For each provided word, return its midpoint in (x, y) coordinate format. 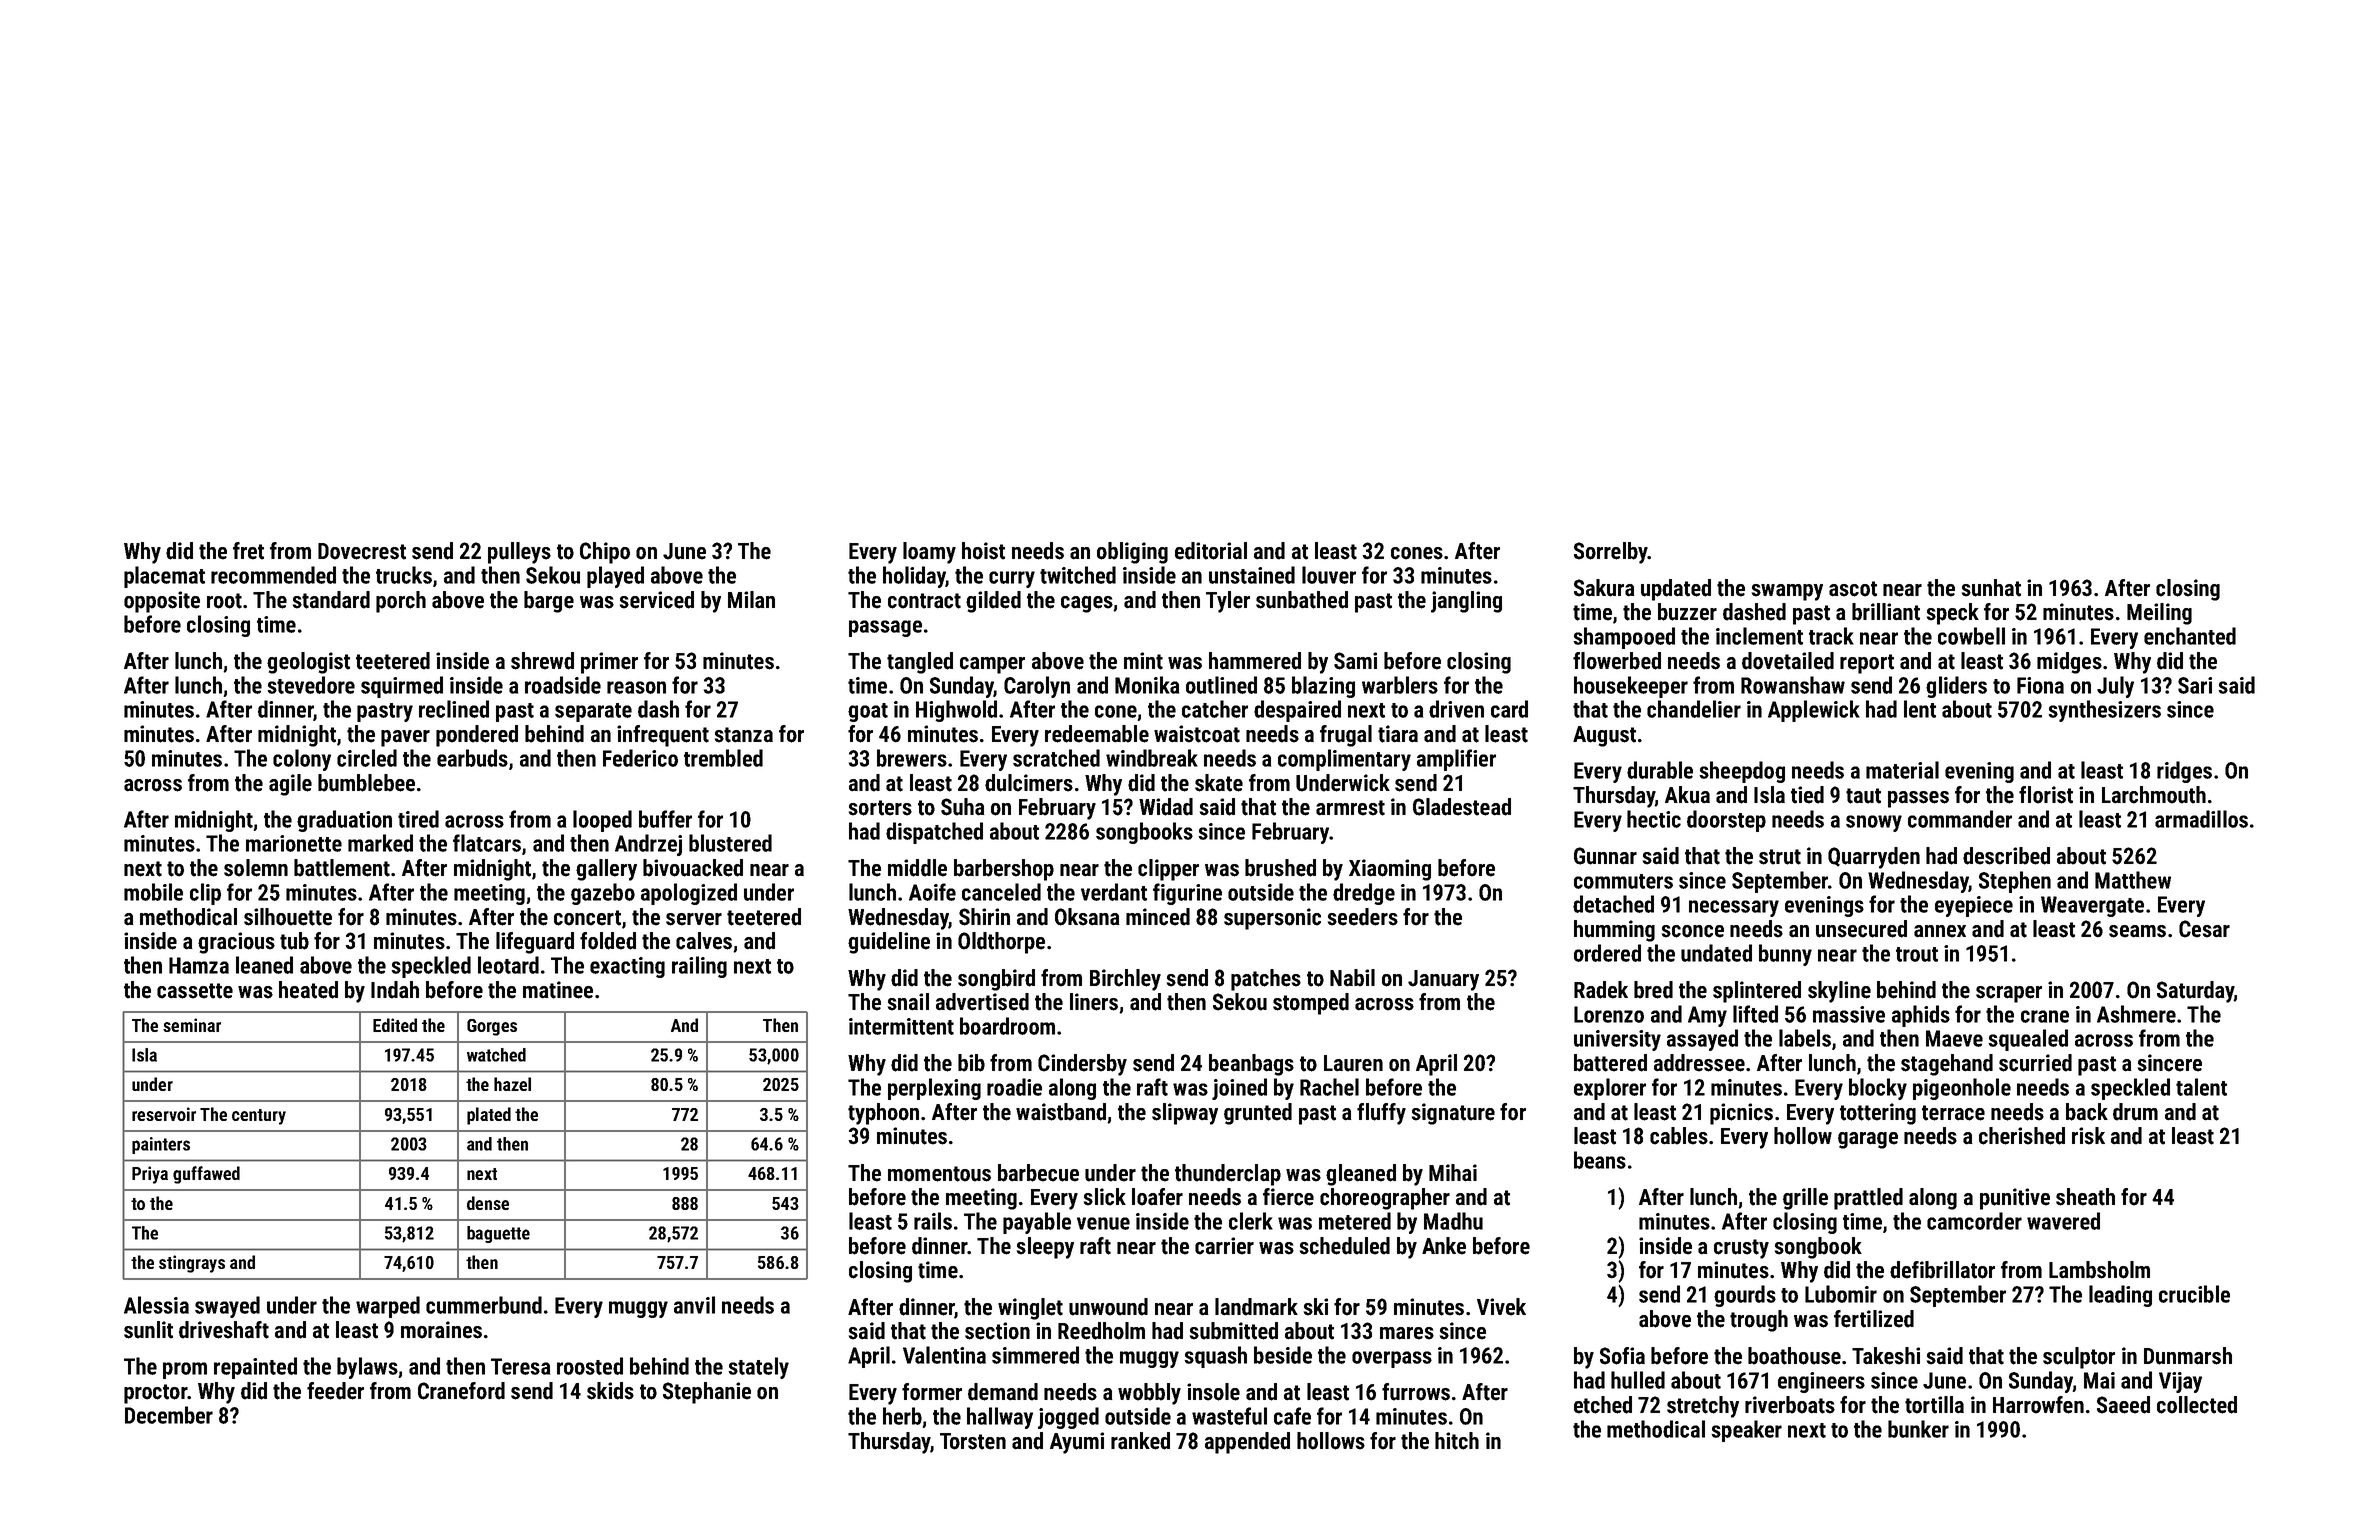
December (169, 1415)
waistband (1061, 1112)
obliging (1132, 553)
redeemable (1097, 734)
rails (933, 1221)
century (259, 1117)
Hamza (199, 965)
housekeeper (1631, 687)
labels (1805, 1038)
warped (388, 1307)
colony (302, 760)
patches (1266, 980)
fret (248, 551)
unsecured (1861, 929)
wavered (2063, 1221)
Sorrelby (1611, 553)
